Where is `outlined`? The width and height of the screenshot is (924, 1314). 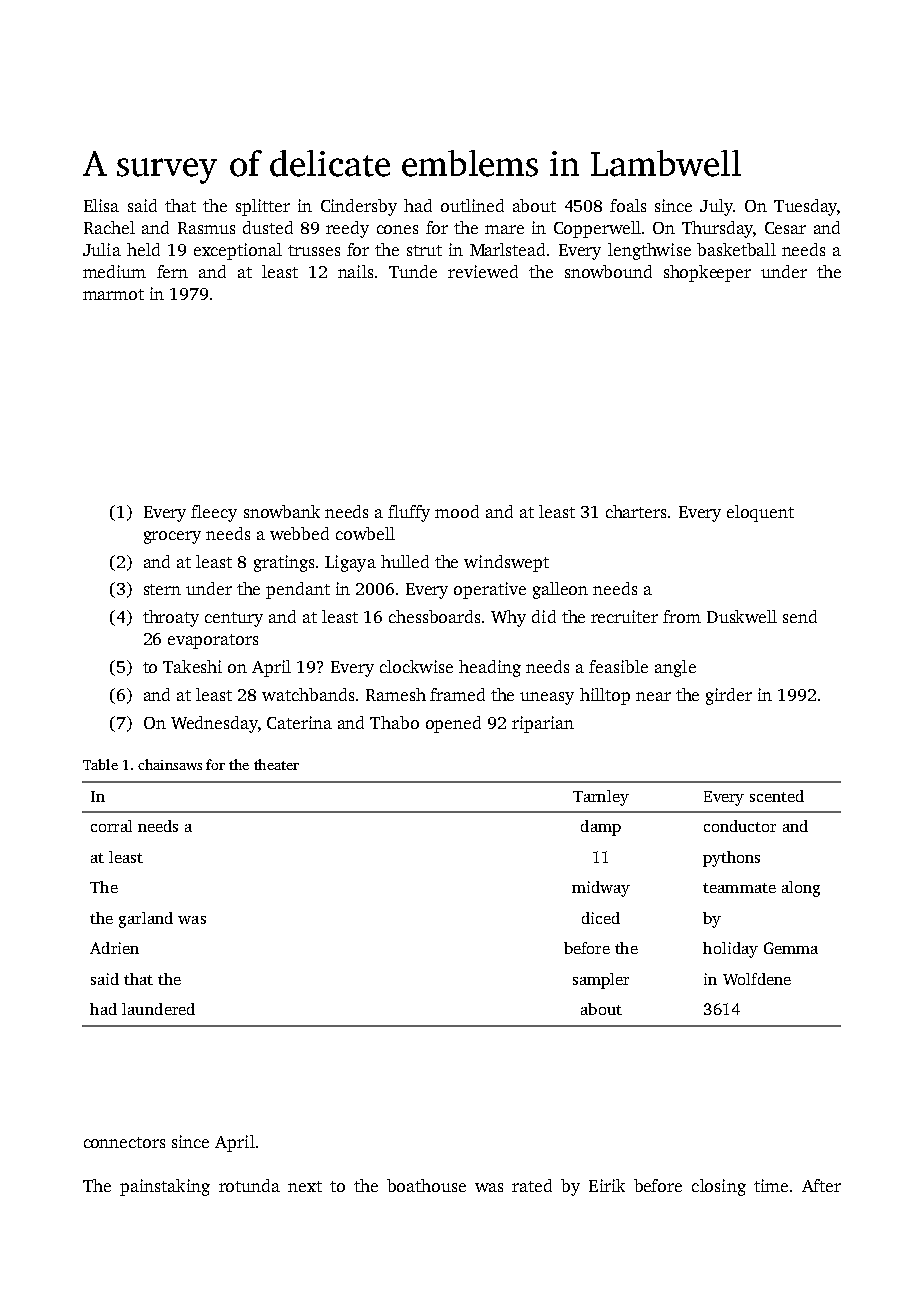 outlined is located at coordinates (472, 205).
